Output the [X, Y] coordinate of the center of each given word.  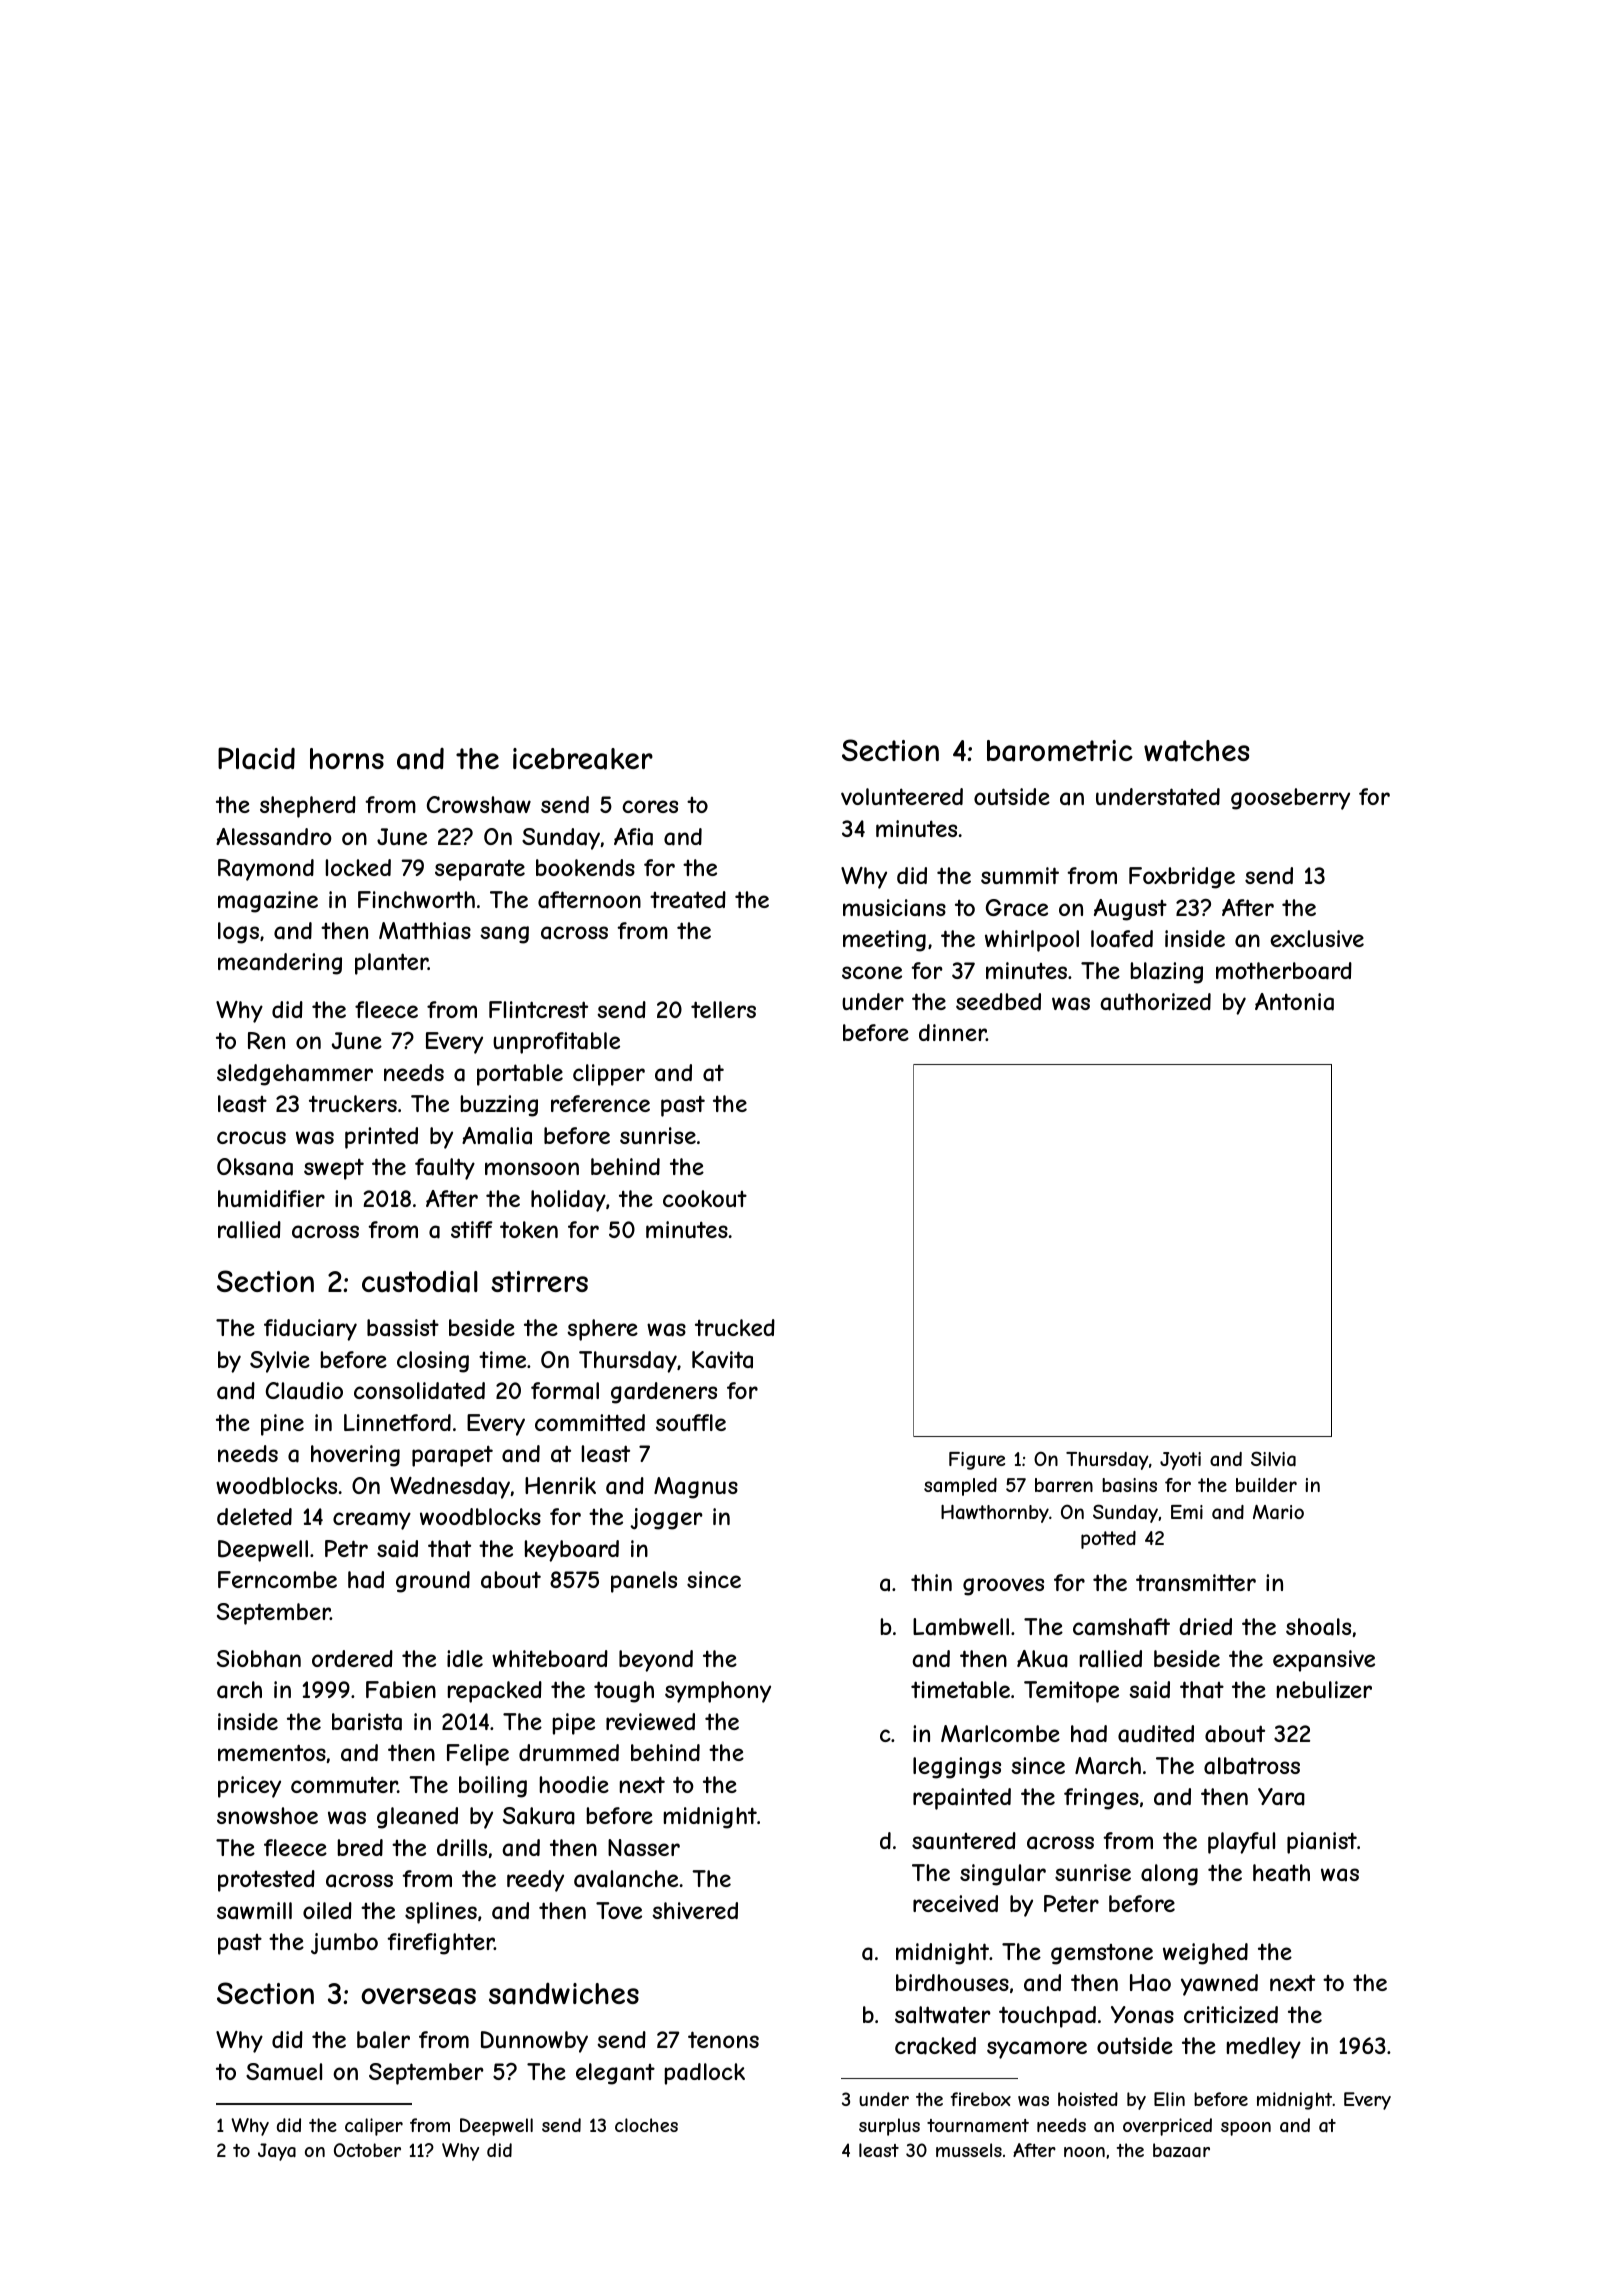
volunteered [902, 796]
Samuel [284, 2072]
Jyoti [1180, 1461]
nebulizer [1324, 1689]
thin [931, 1582]
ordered [352, 1658]
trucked [735, 1327]
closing [433, 1362]
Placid [256, 758]
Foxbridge [1182, 878]
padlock [705, 2074]
